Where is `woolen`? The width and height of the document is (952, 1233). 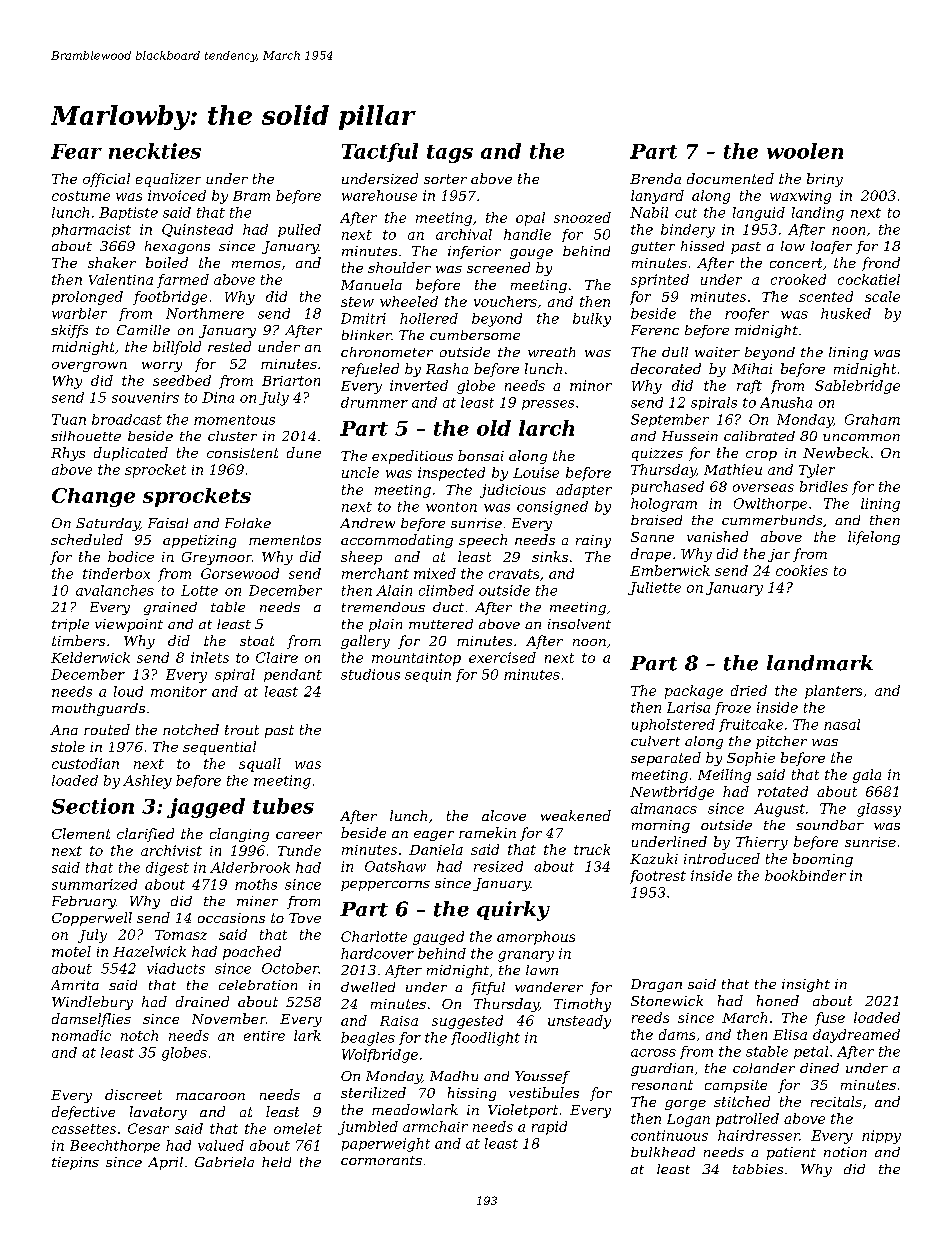
woolen is located at coordinates (805, 151).
